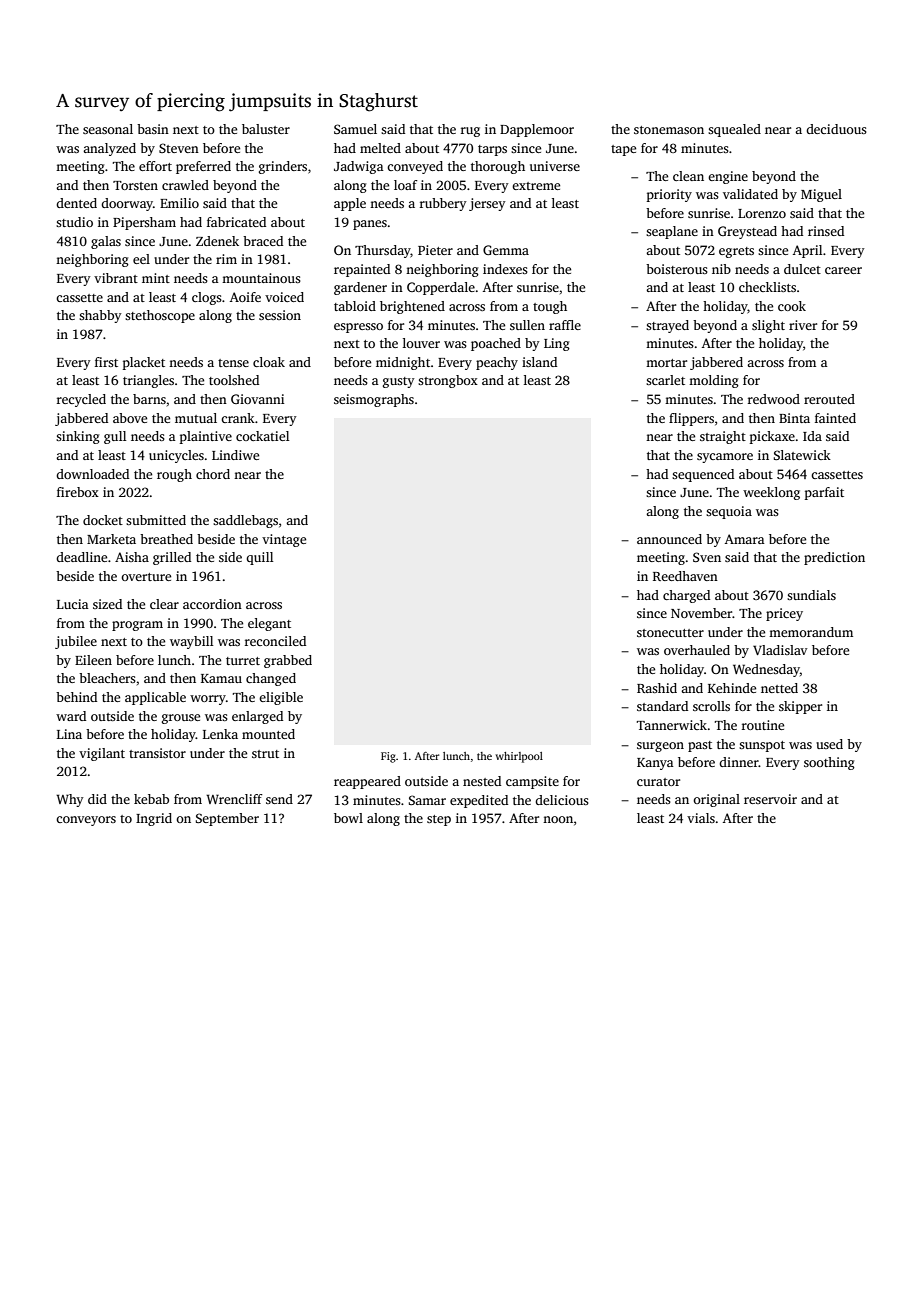 This screenshot has width=924, height=1308. Describe the element at coordinates (669, 130) in the screenshot. I see `stonemason` at that location.
